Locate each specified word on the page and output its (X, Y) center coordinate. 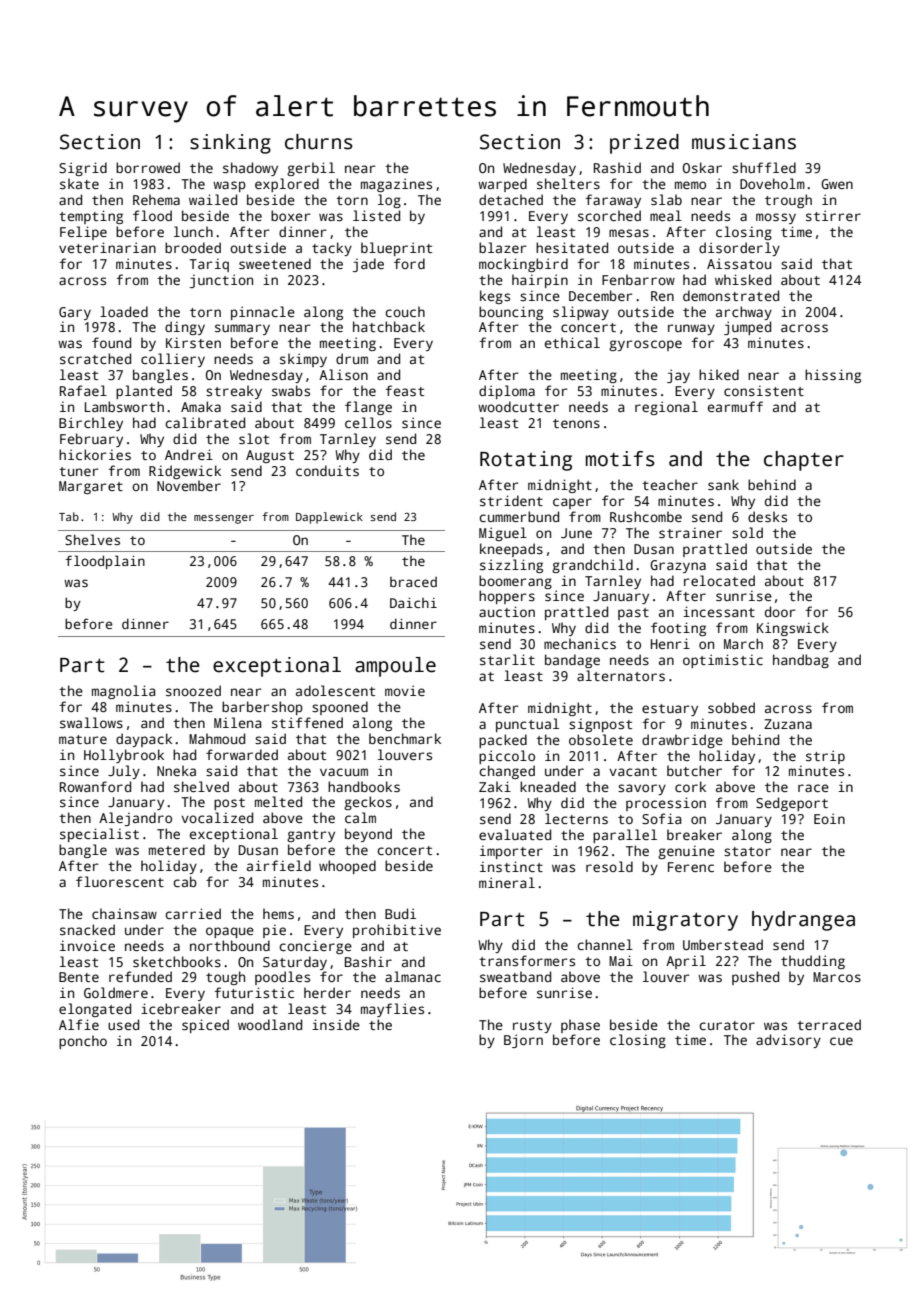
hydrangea (803, 921)
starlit (507, 659)
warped (502, 185)
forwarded (242, 754)
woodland (270, 1024)
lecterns (576, 818)
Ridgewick (185, 472)
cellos (368, 422)
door (780, 611)
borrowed (148, 167)
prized (644, 144)
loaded (124, 311)
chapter (804, 461)
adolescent (335, 690)
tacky (332, 249)
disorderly (739, 249)
